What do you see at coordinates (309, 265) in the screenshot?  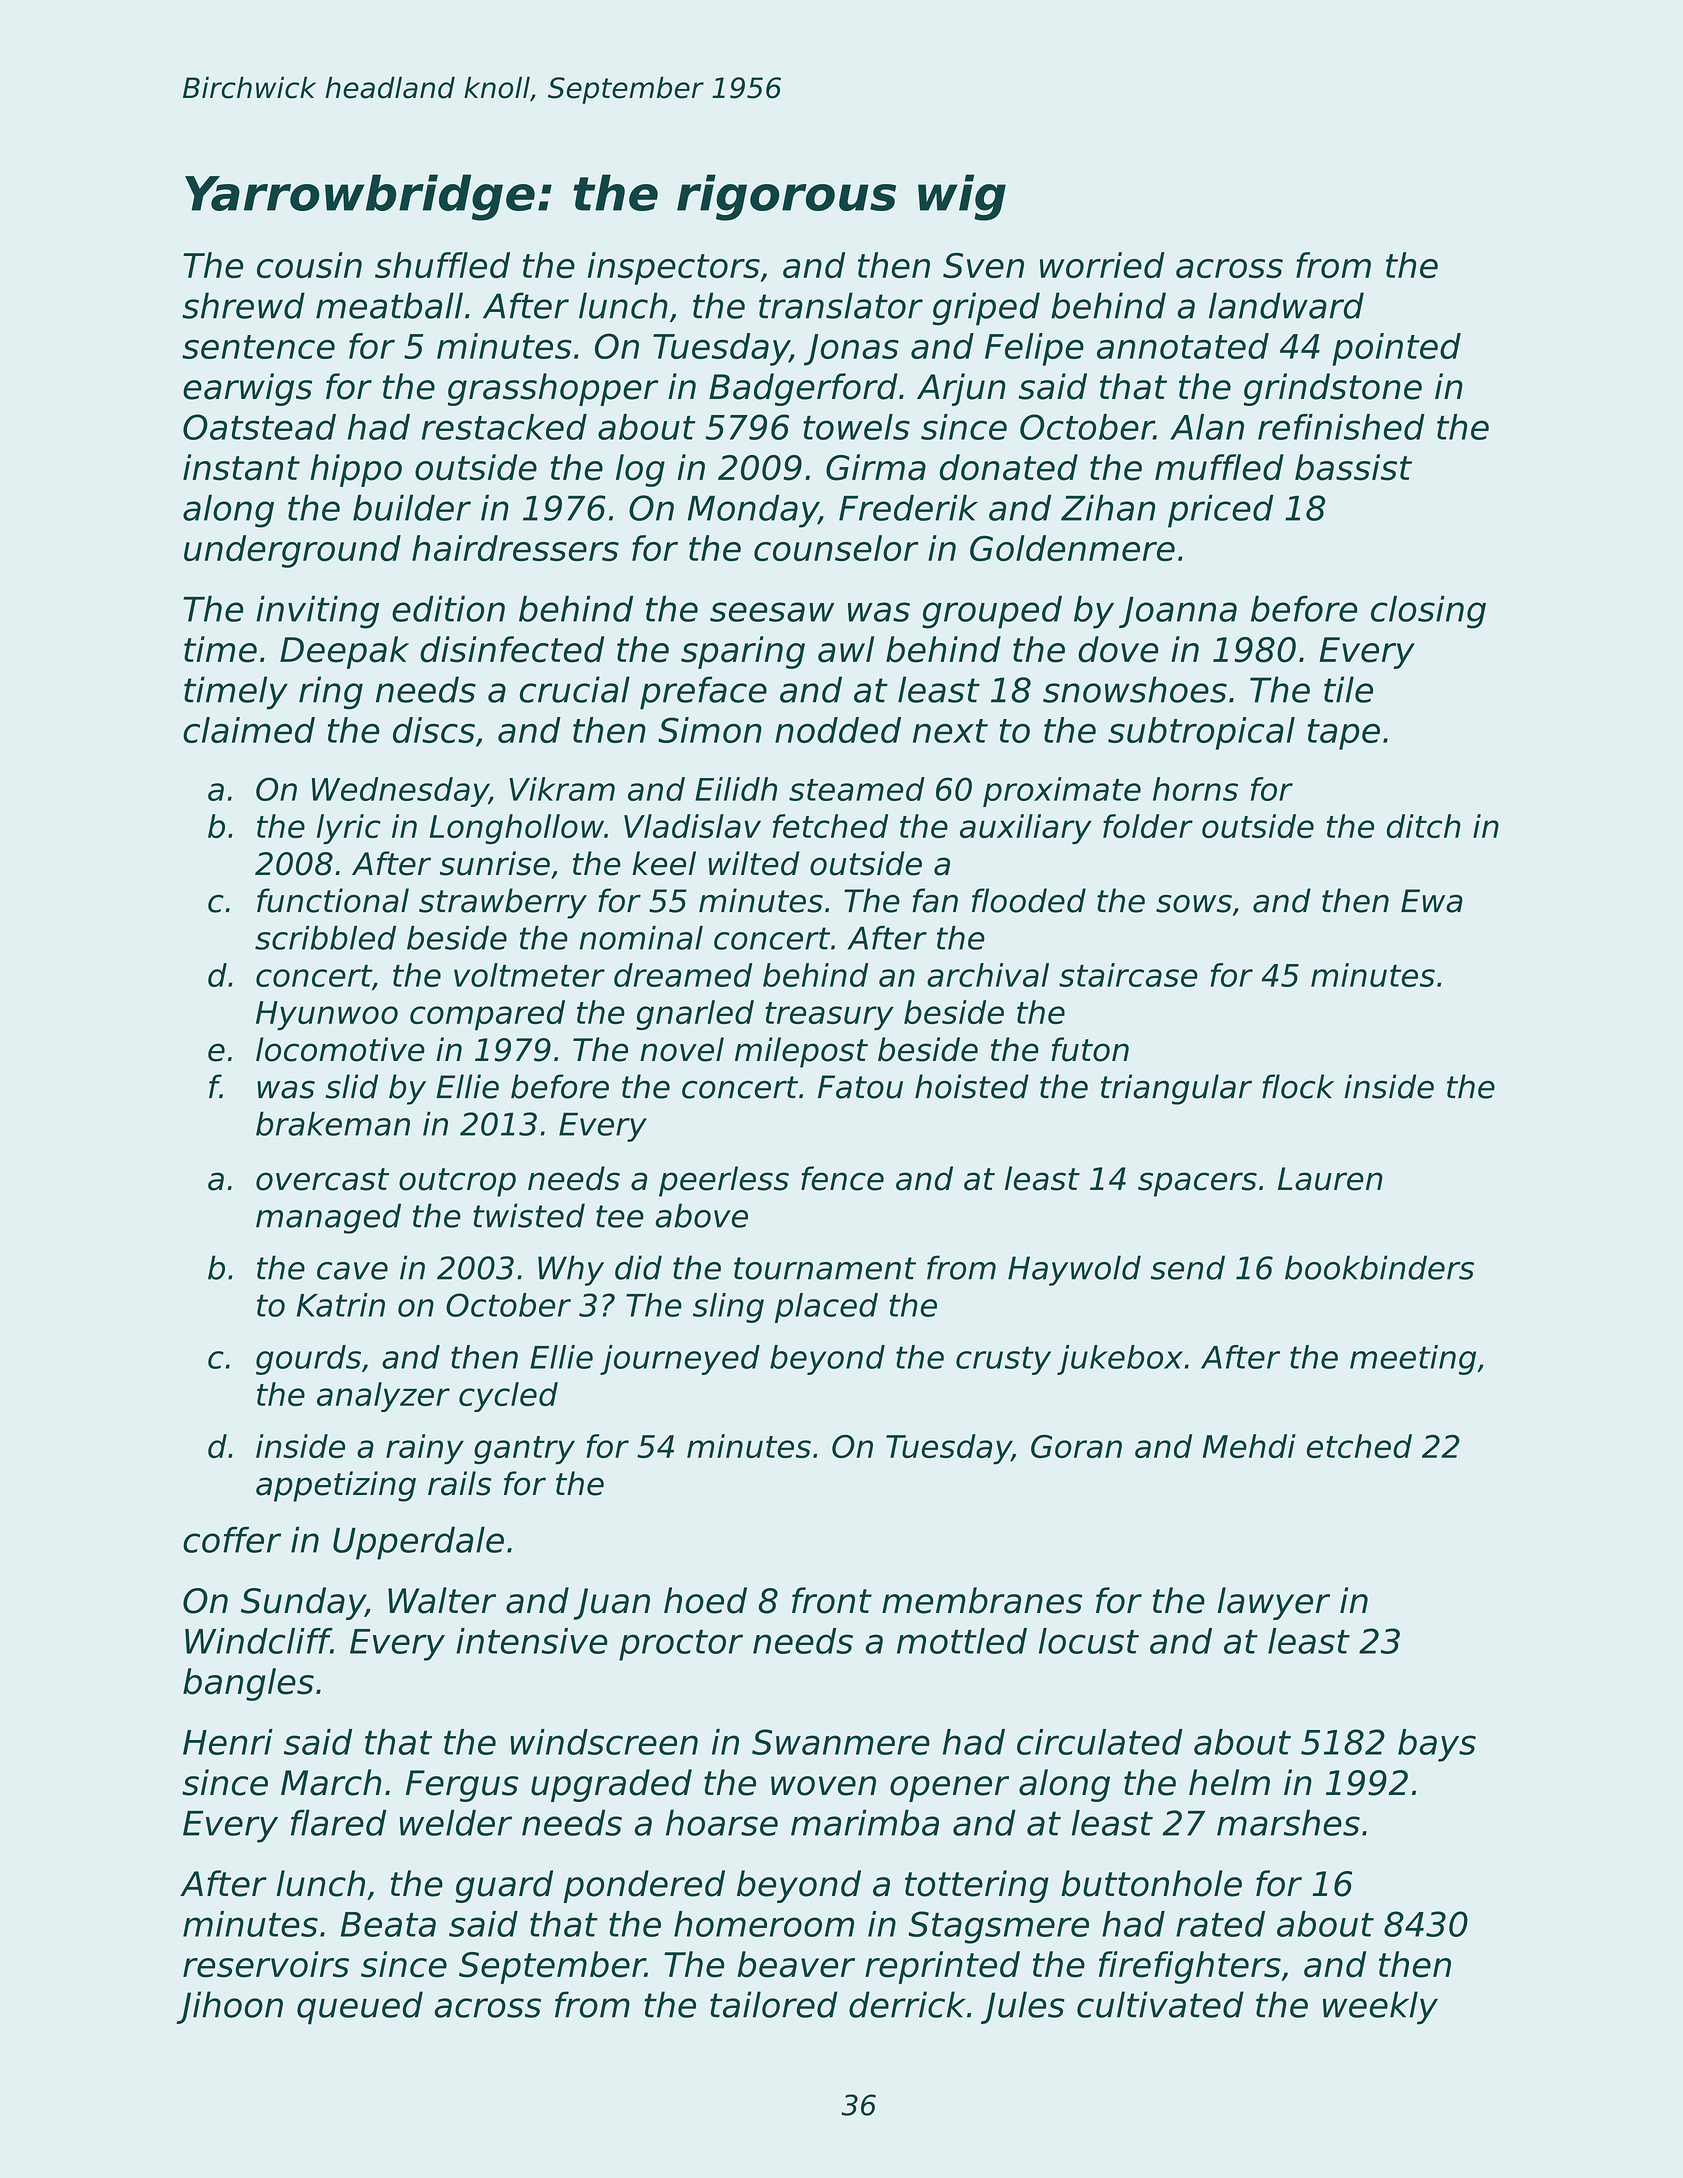 I see `cousin` at bounding box center [309, 265].
